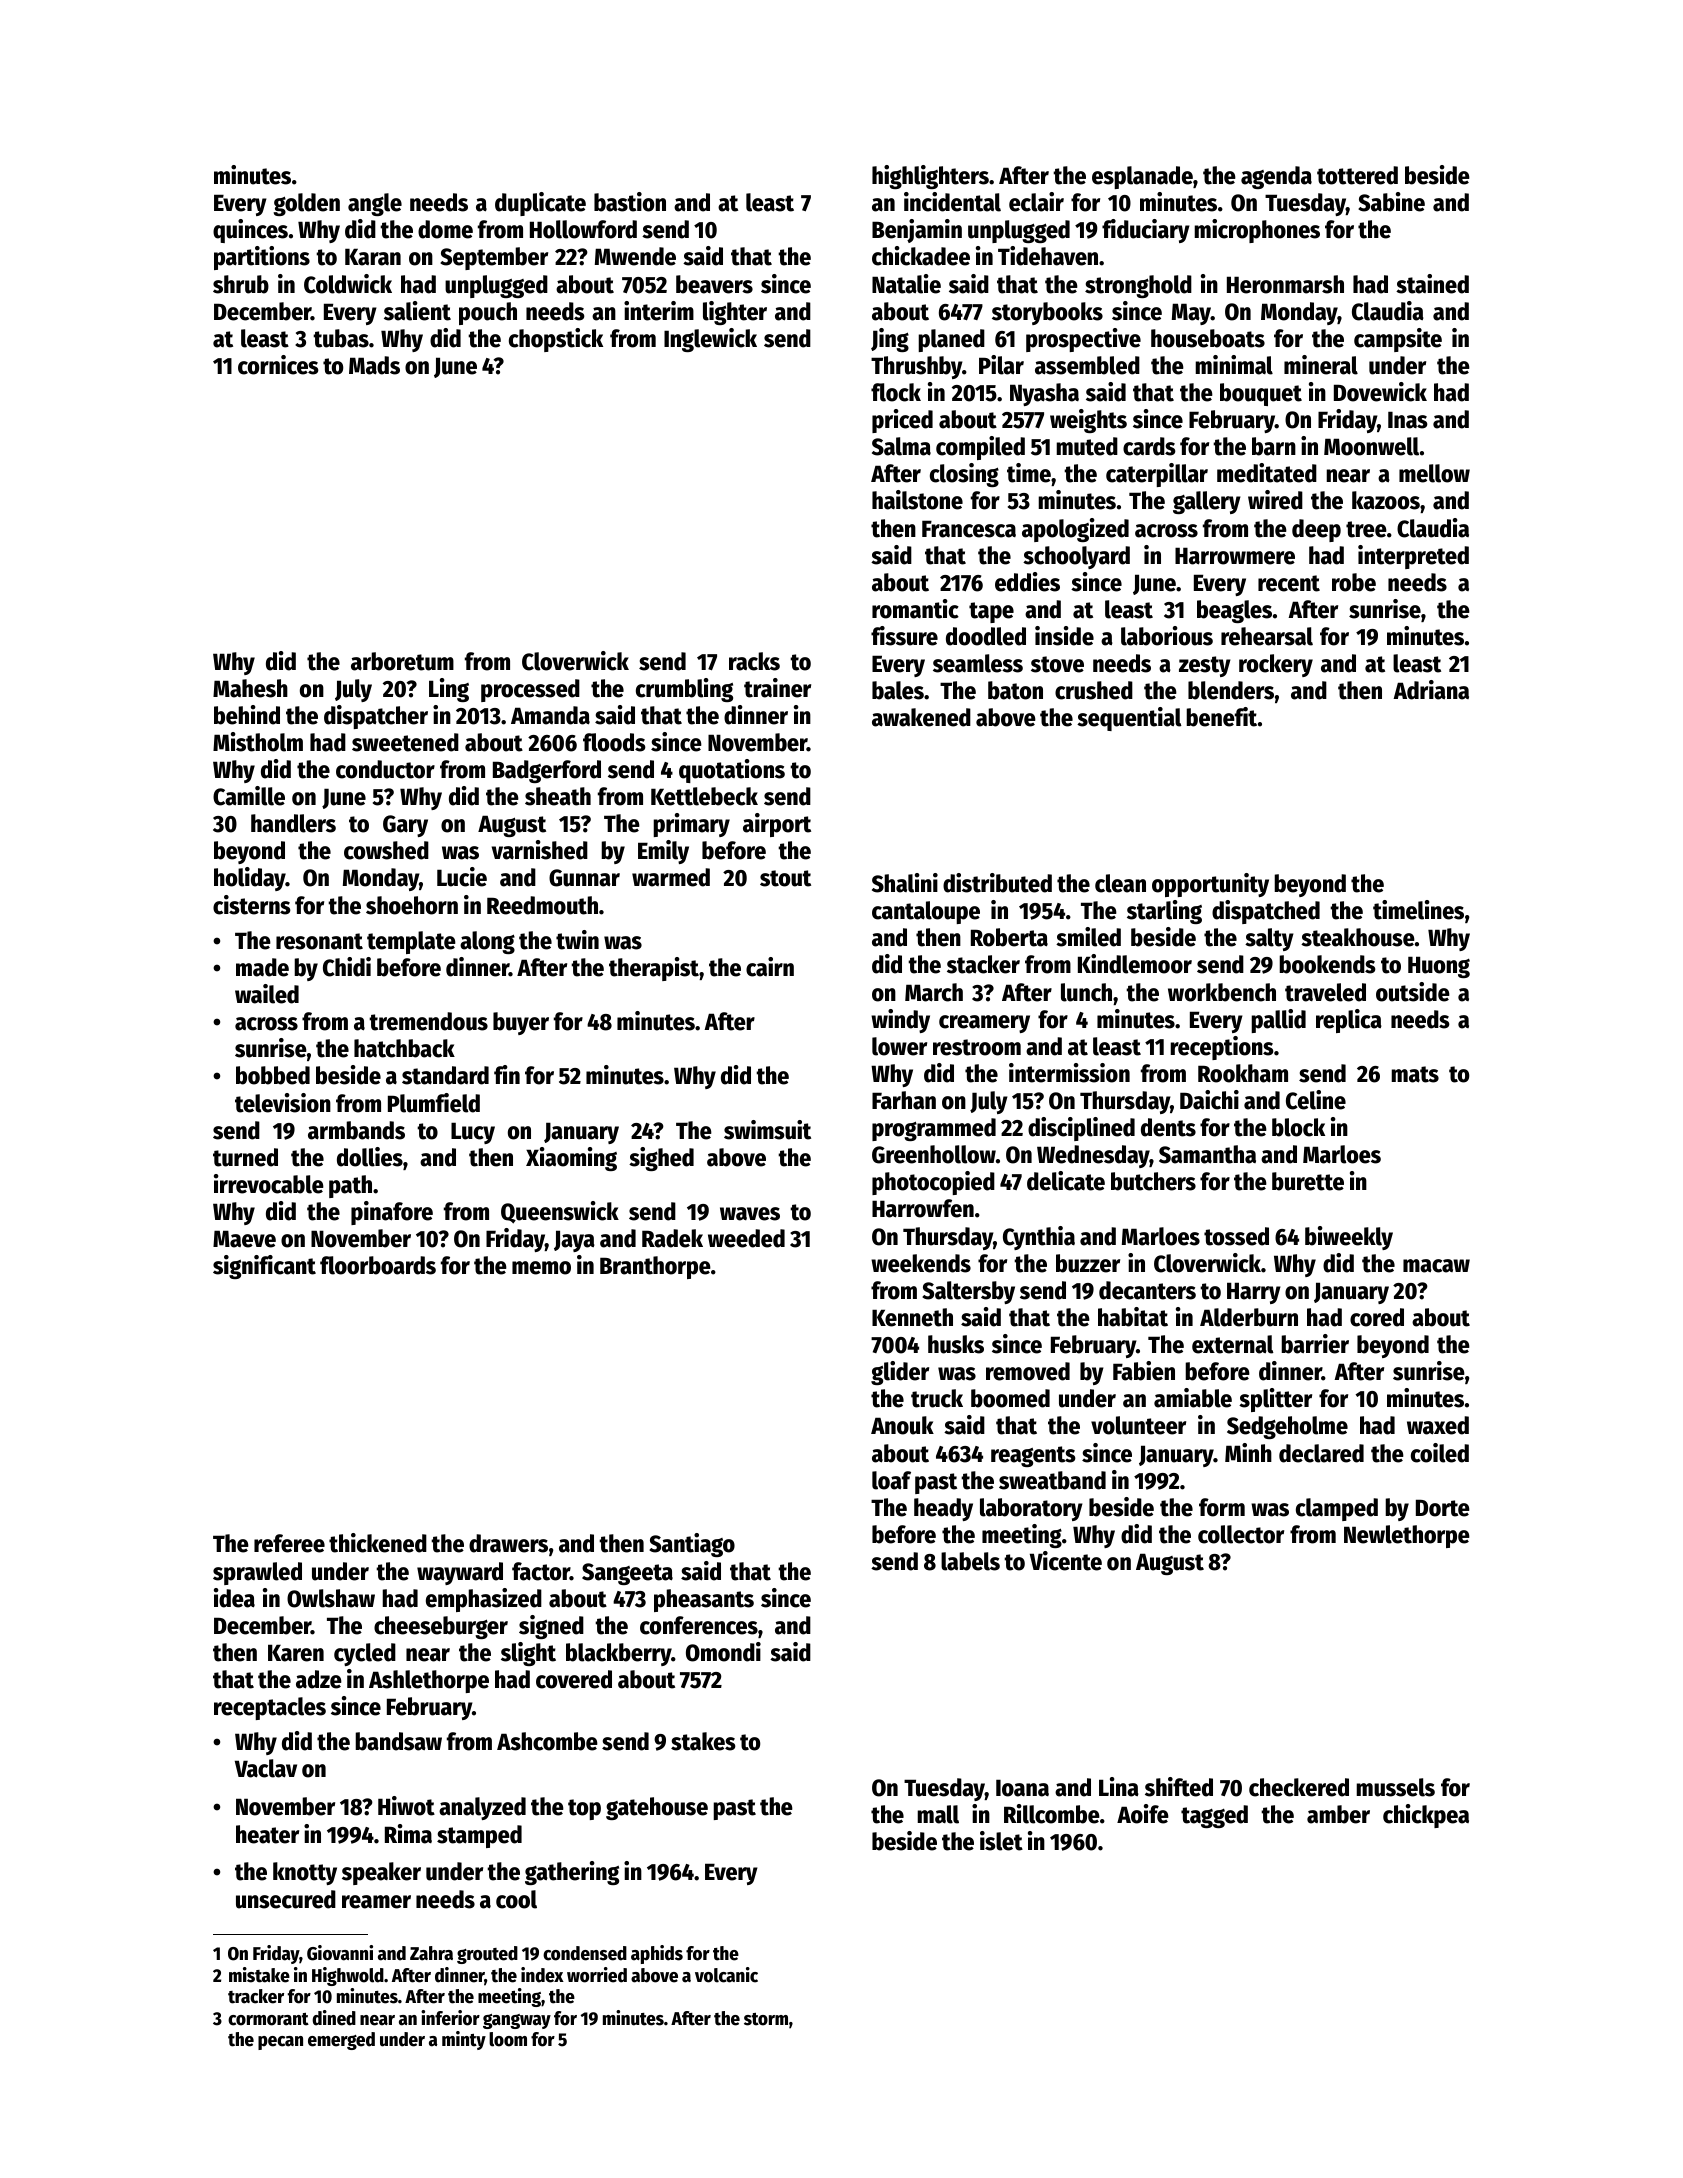 The width and height of the image is (1683, 2178). Describe the element at coordinates (386, 850) in the image. I see `cowshed` at that location.
